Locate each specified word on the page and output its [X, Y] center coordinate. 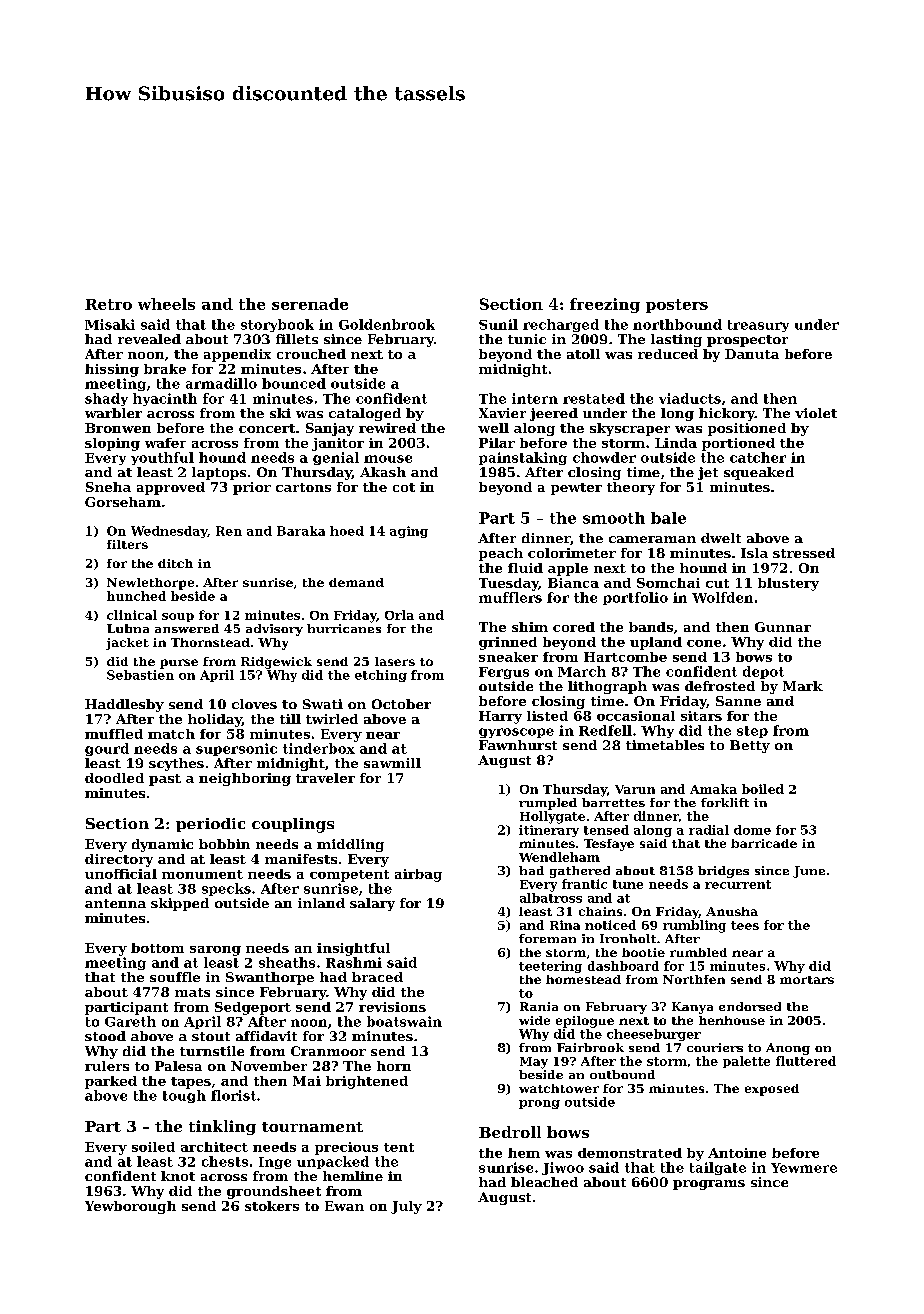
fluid [525, 568]
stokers [272, 1206]
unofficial [121, 874]
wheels [166, 304]
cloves [254, 704]
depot [763, 672]
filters [127, 544]
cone [704, 643]
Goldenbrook [387, 324]
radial [709, 830]
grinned [508, 643]
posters [677, 306]
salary [372, 904]
